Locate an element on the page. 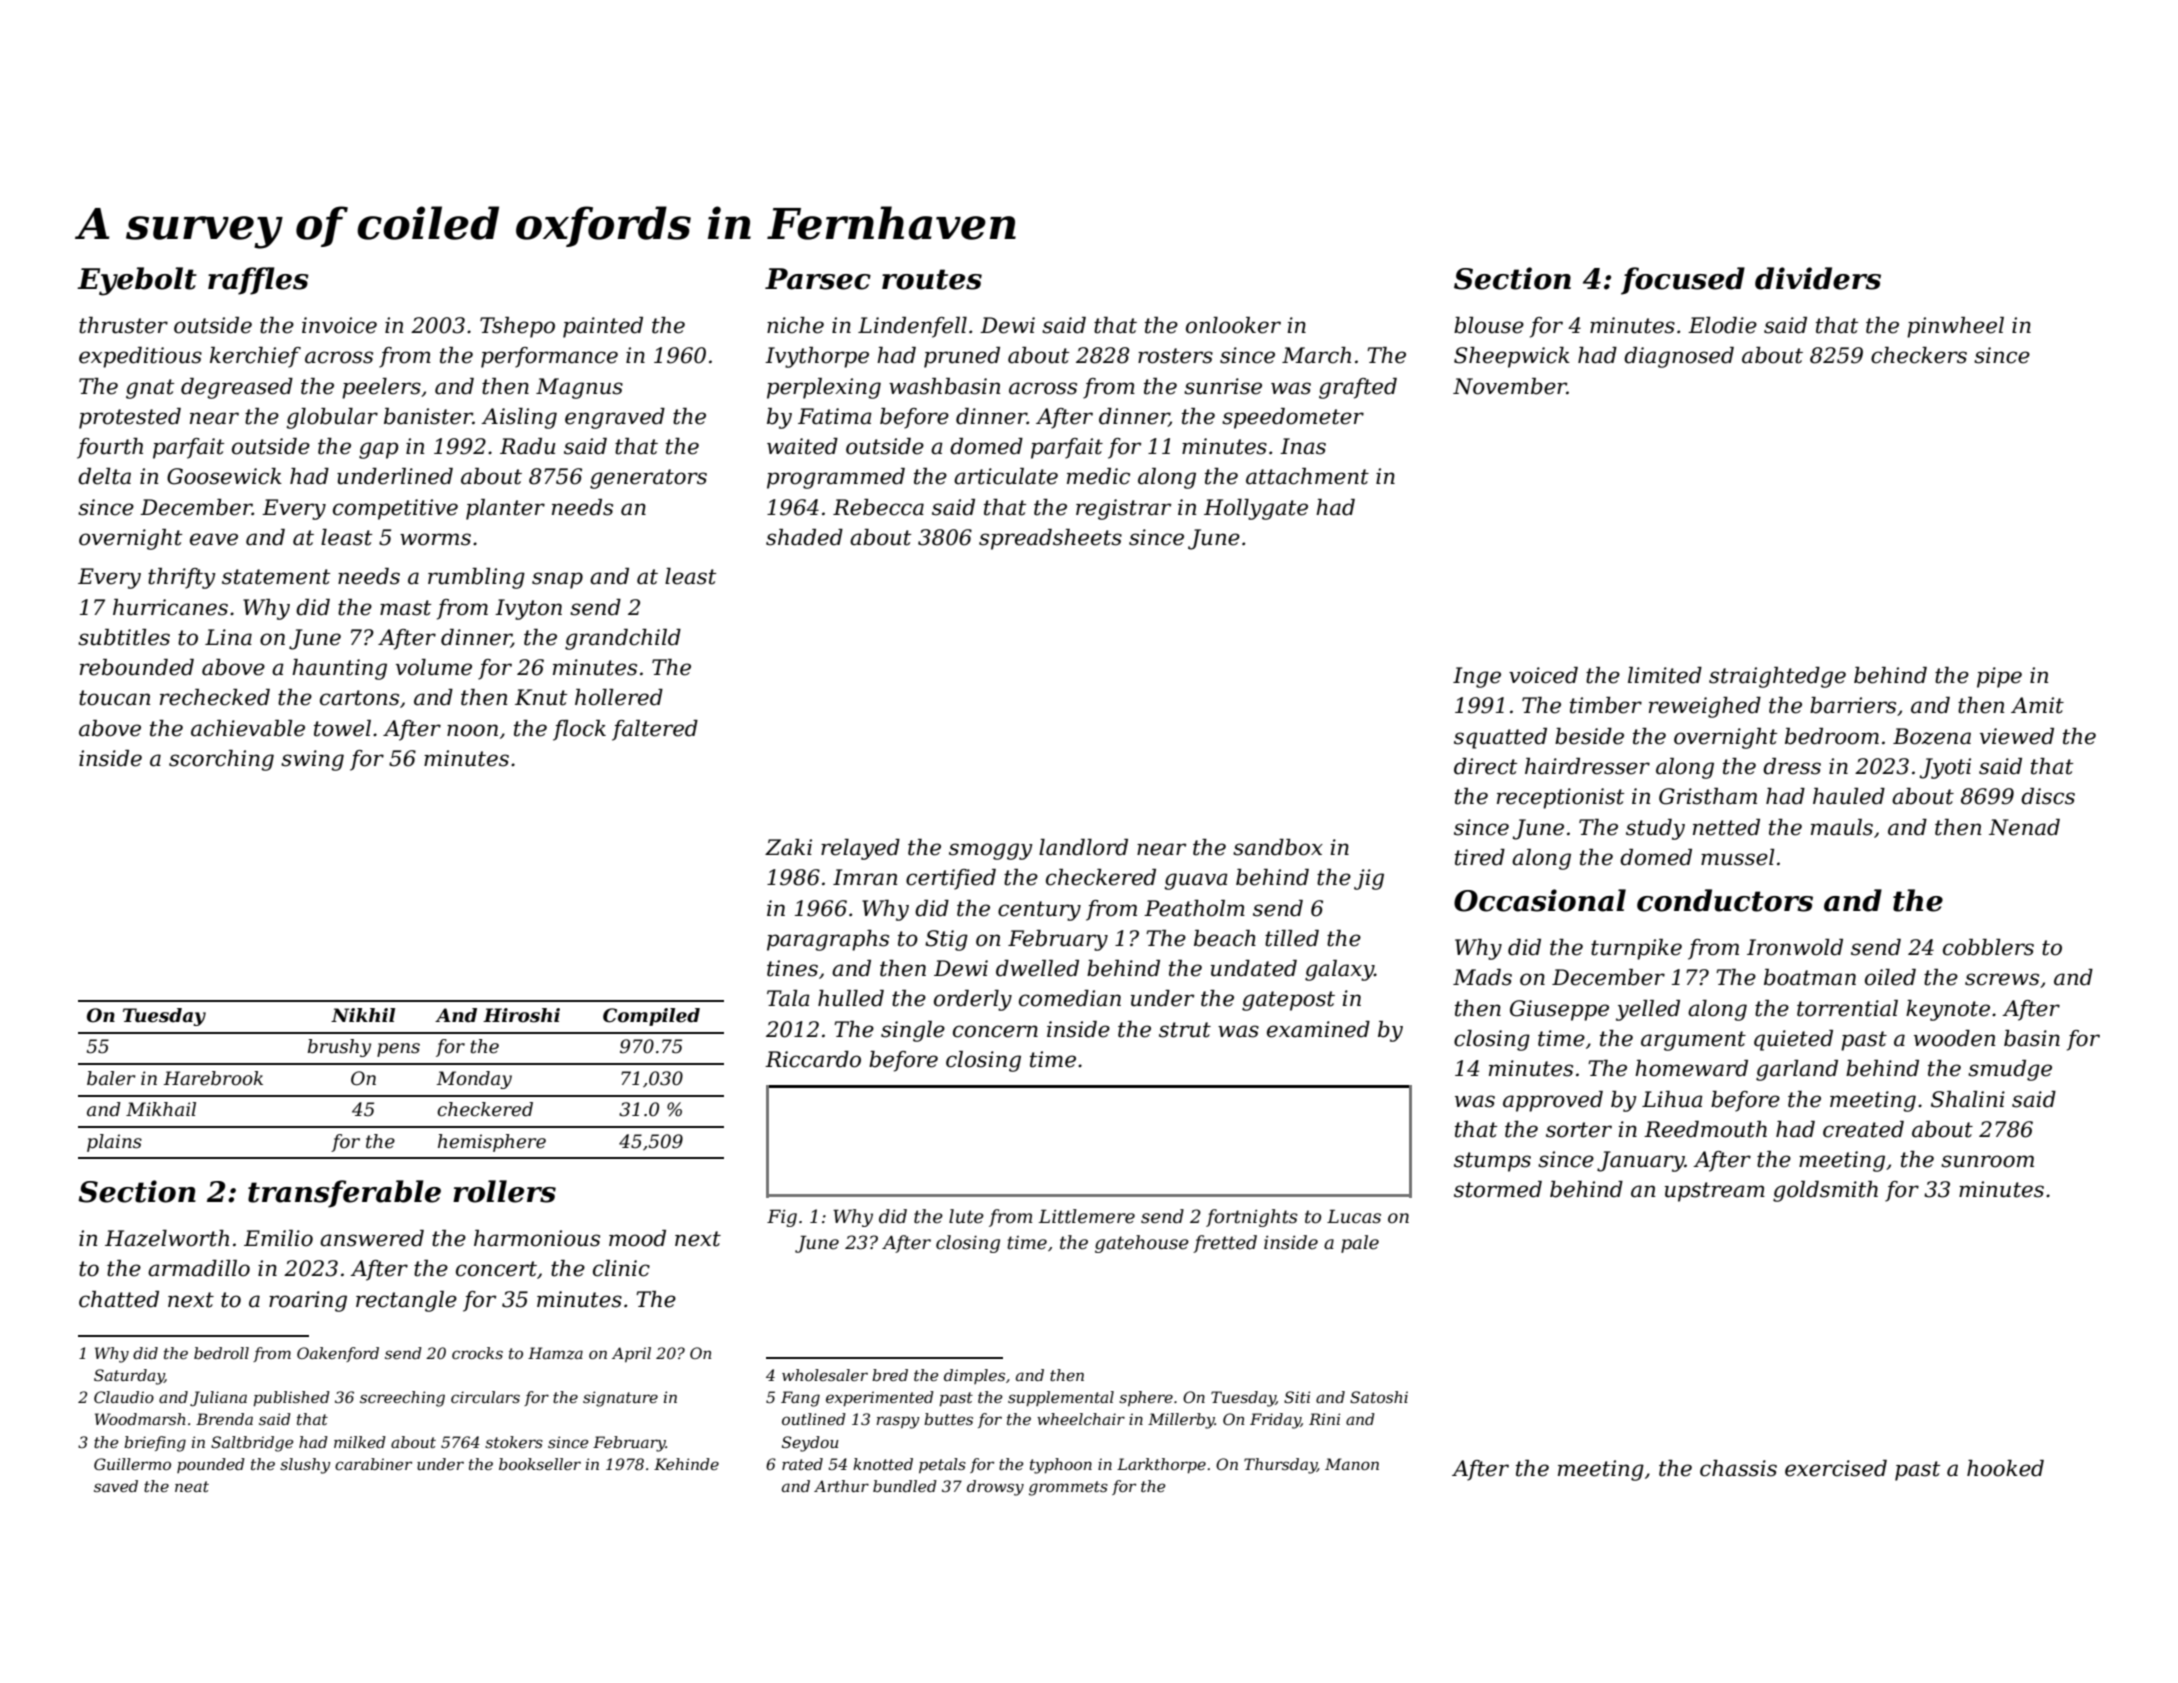  Parsec is located at coordinates (818, 279).
